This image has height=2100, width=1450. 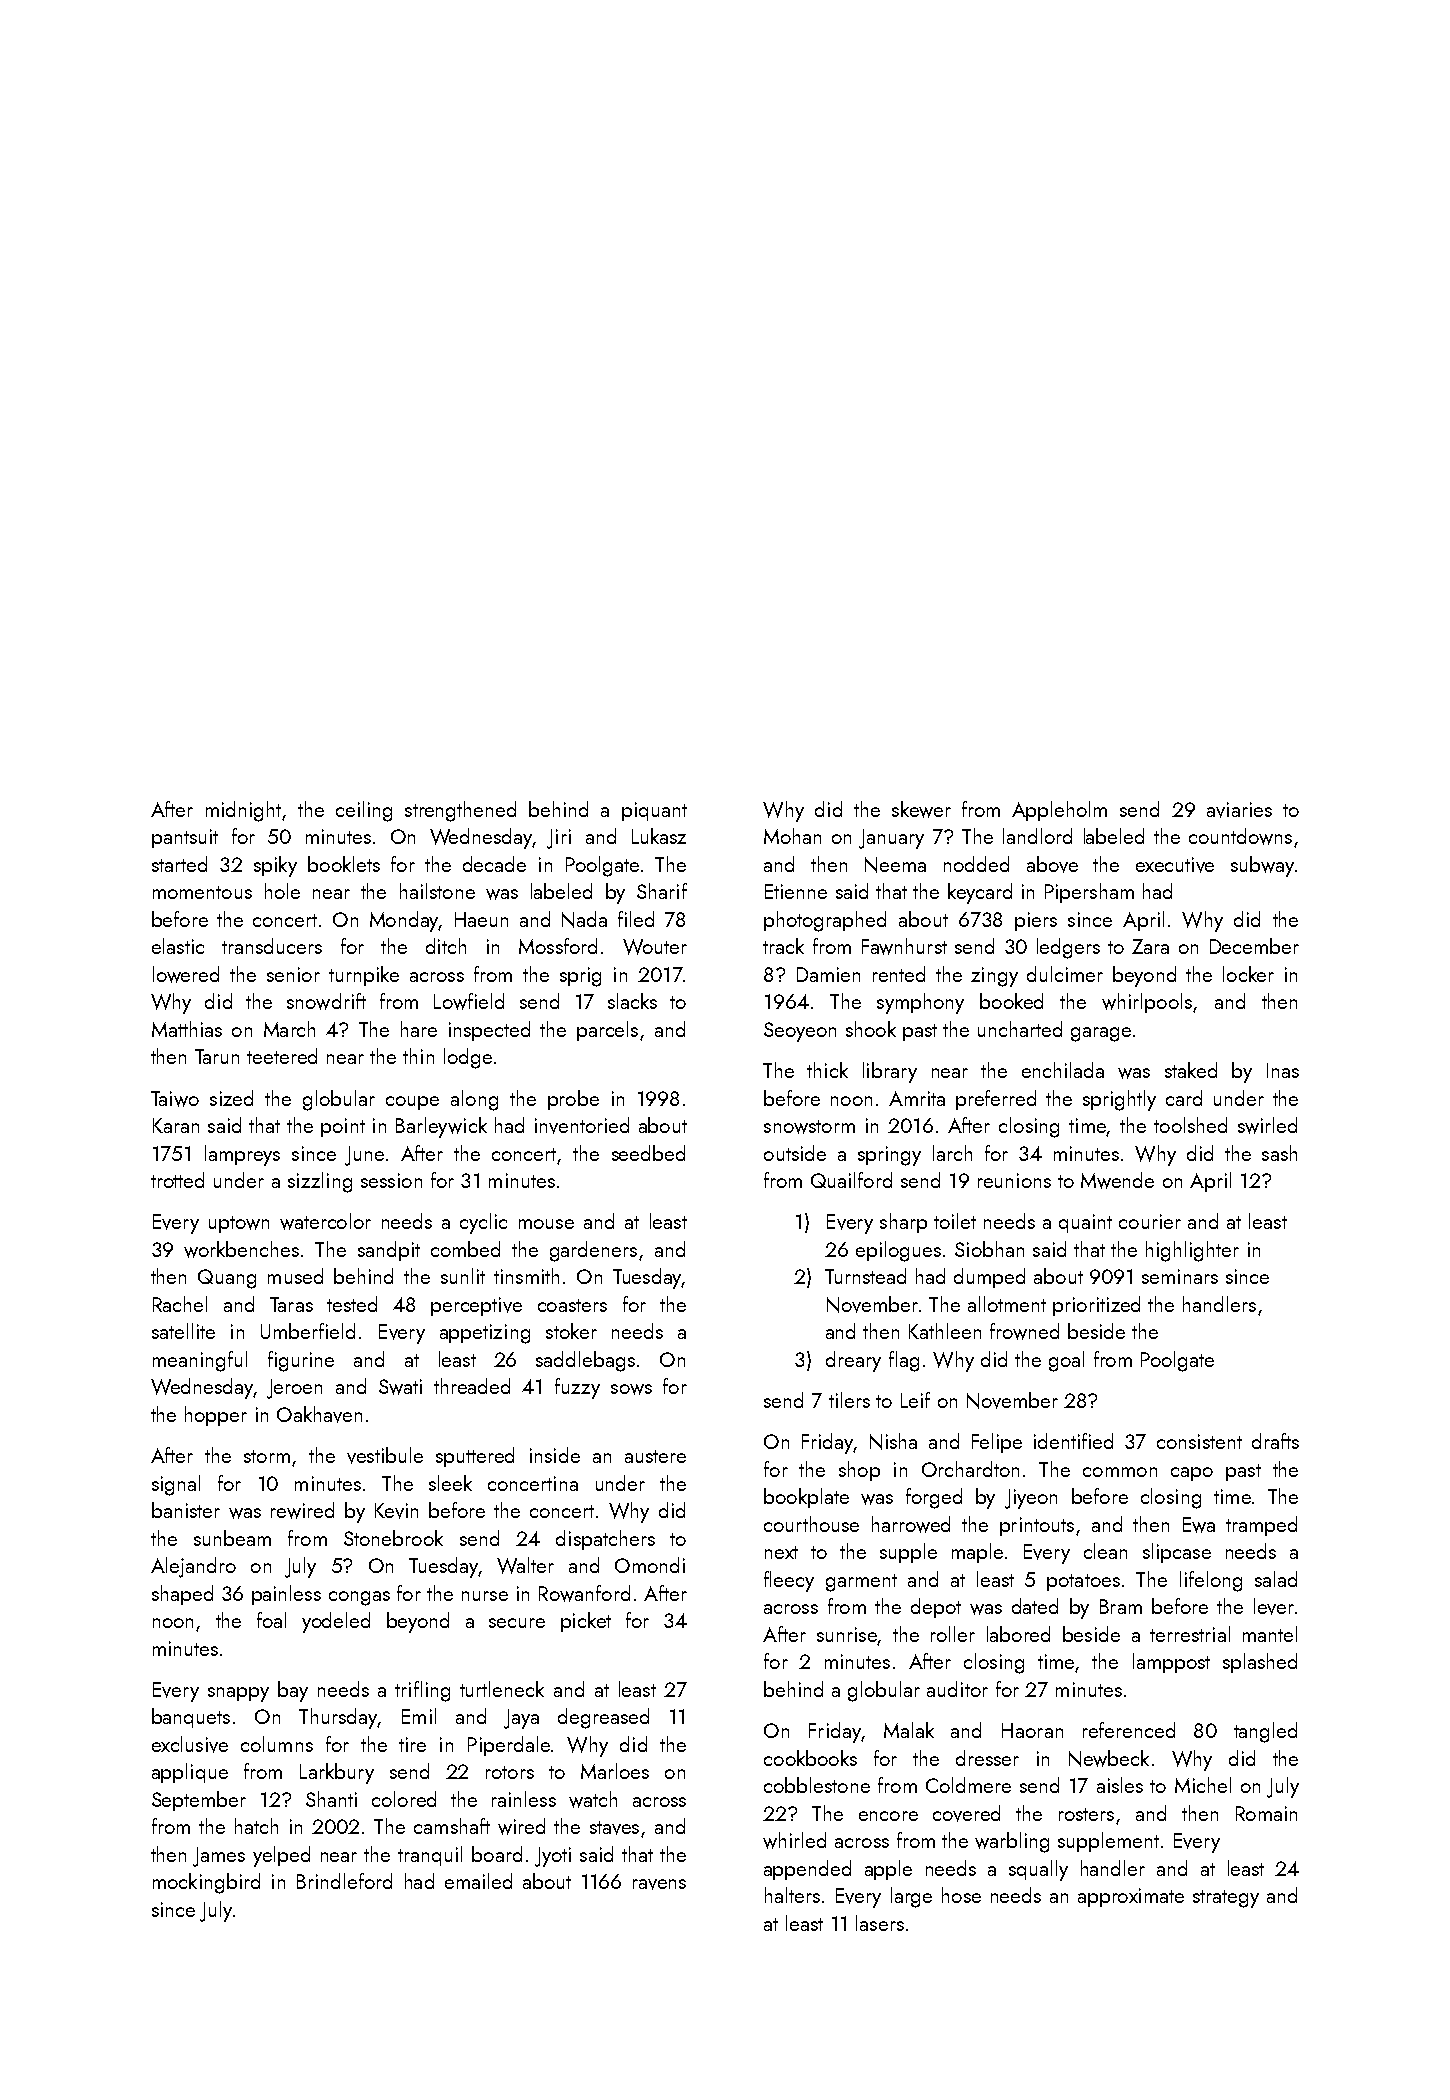 What do you see at coordinates (182, 1595) in the image?
I see `shaped` at bounding box center [182, 1595].
